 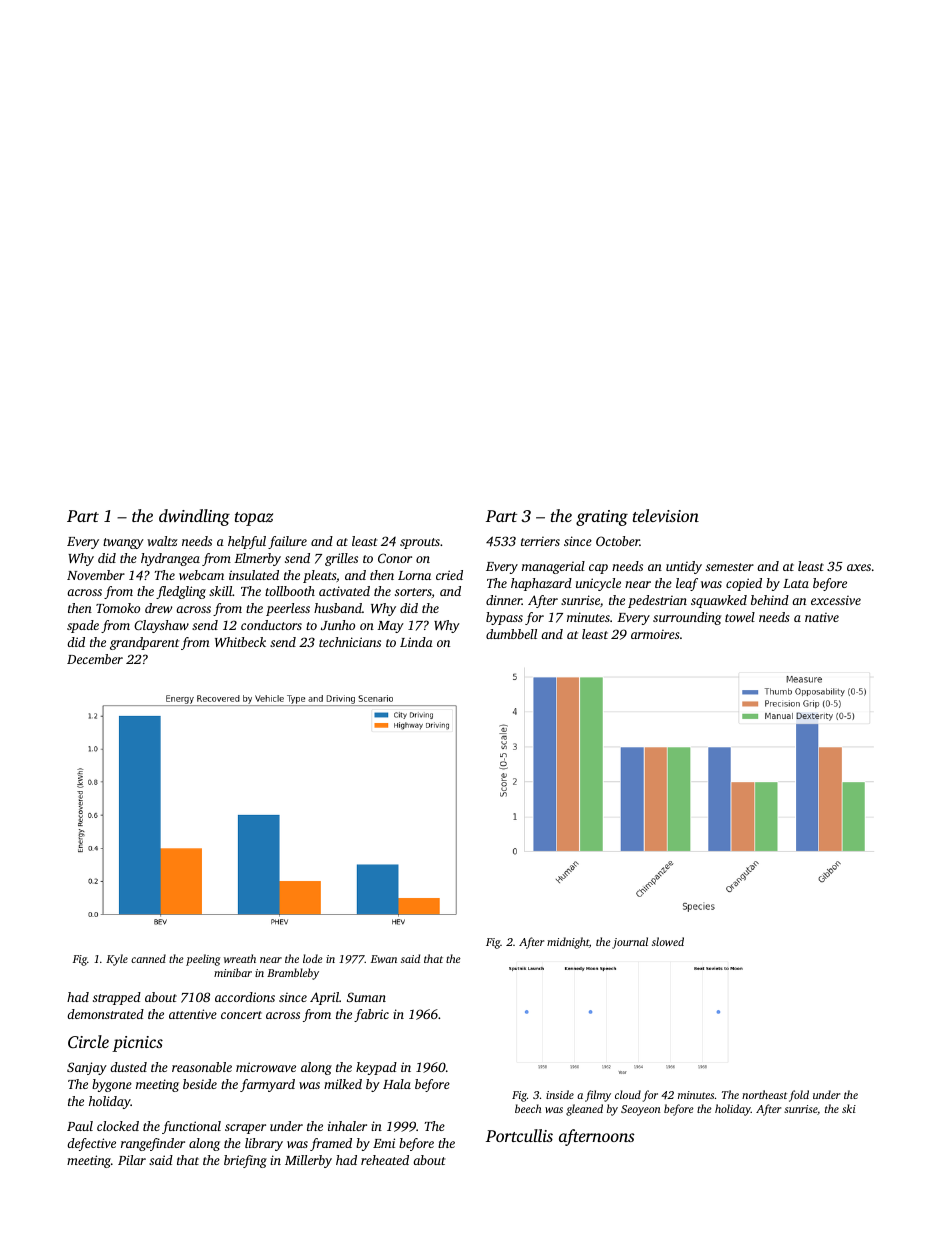 I want to click on Linda, so click(x=416, y=642).
